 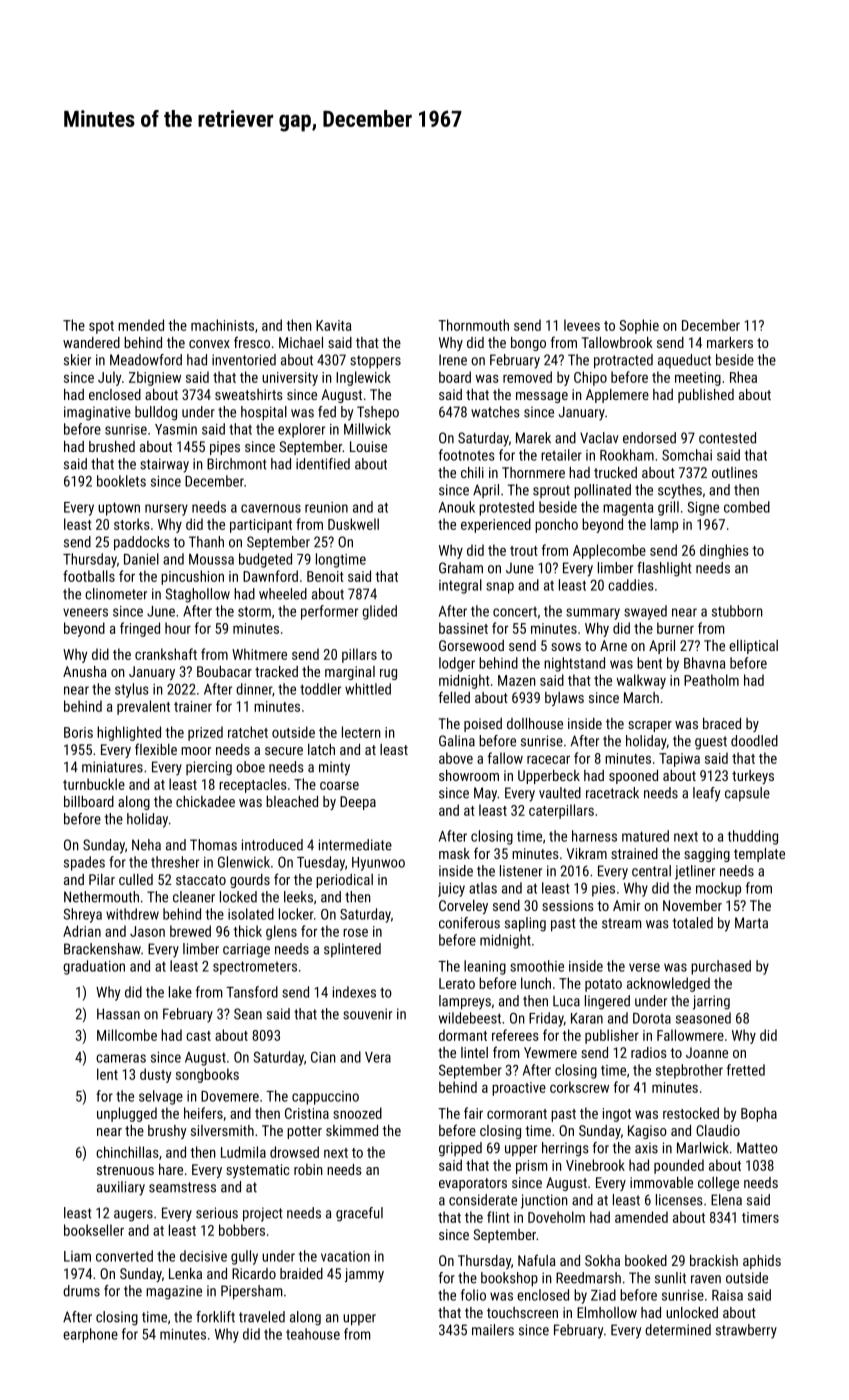 I want to click on Duskwell, so click(x=353, y=524).
